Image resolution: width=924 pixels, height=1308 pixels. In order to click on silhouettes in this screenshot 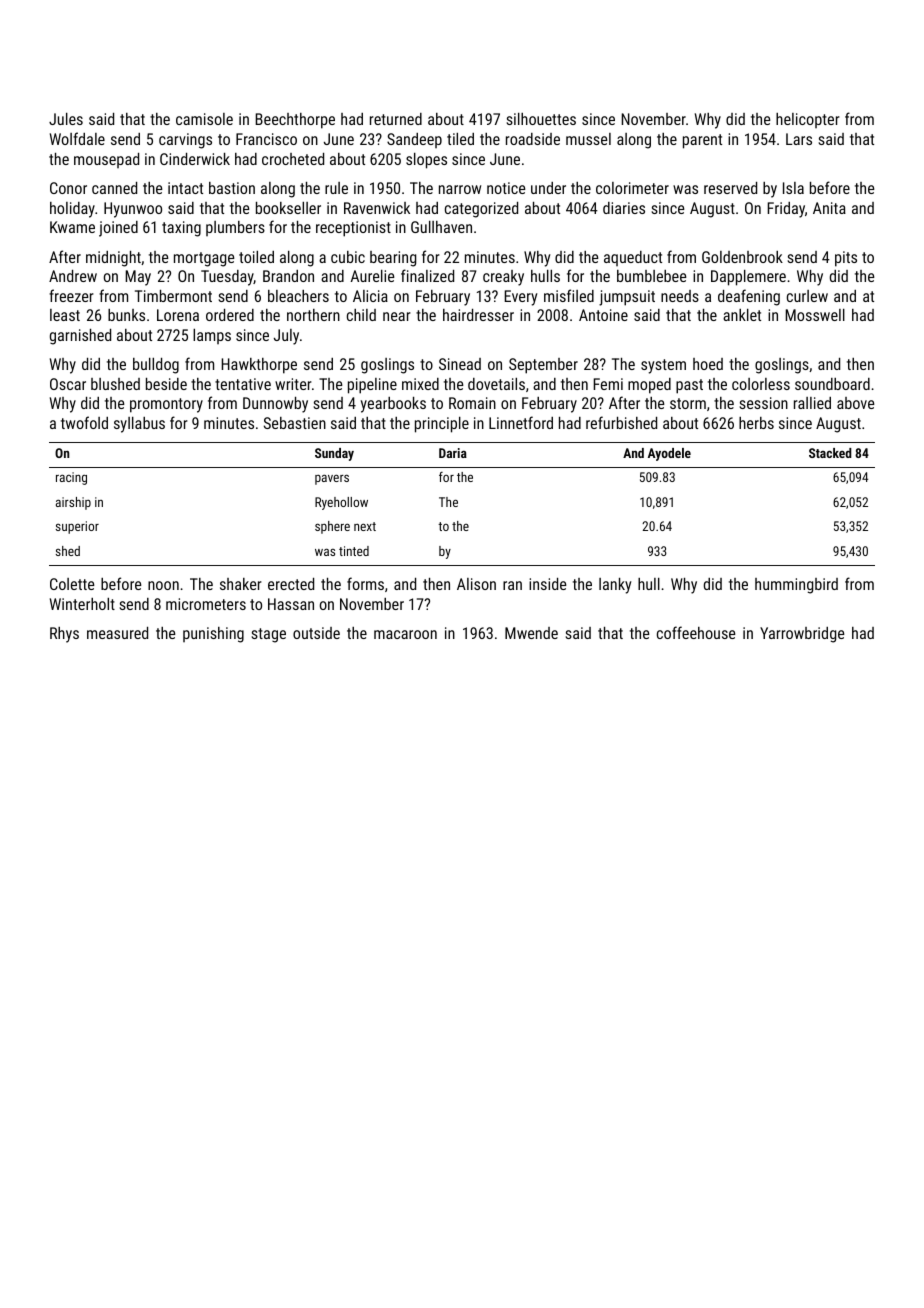, I will do `click(541, 119)`.
